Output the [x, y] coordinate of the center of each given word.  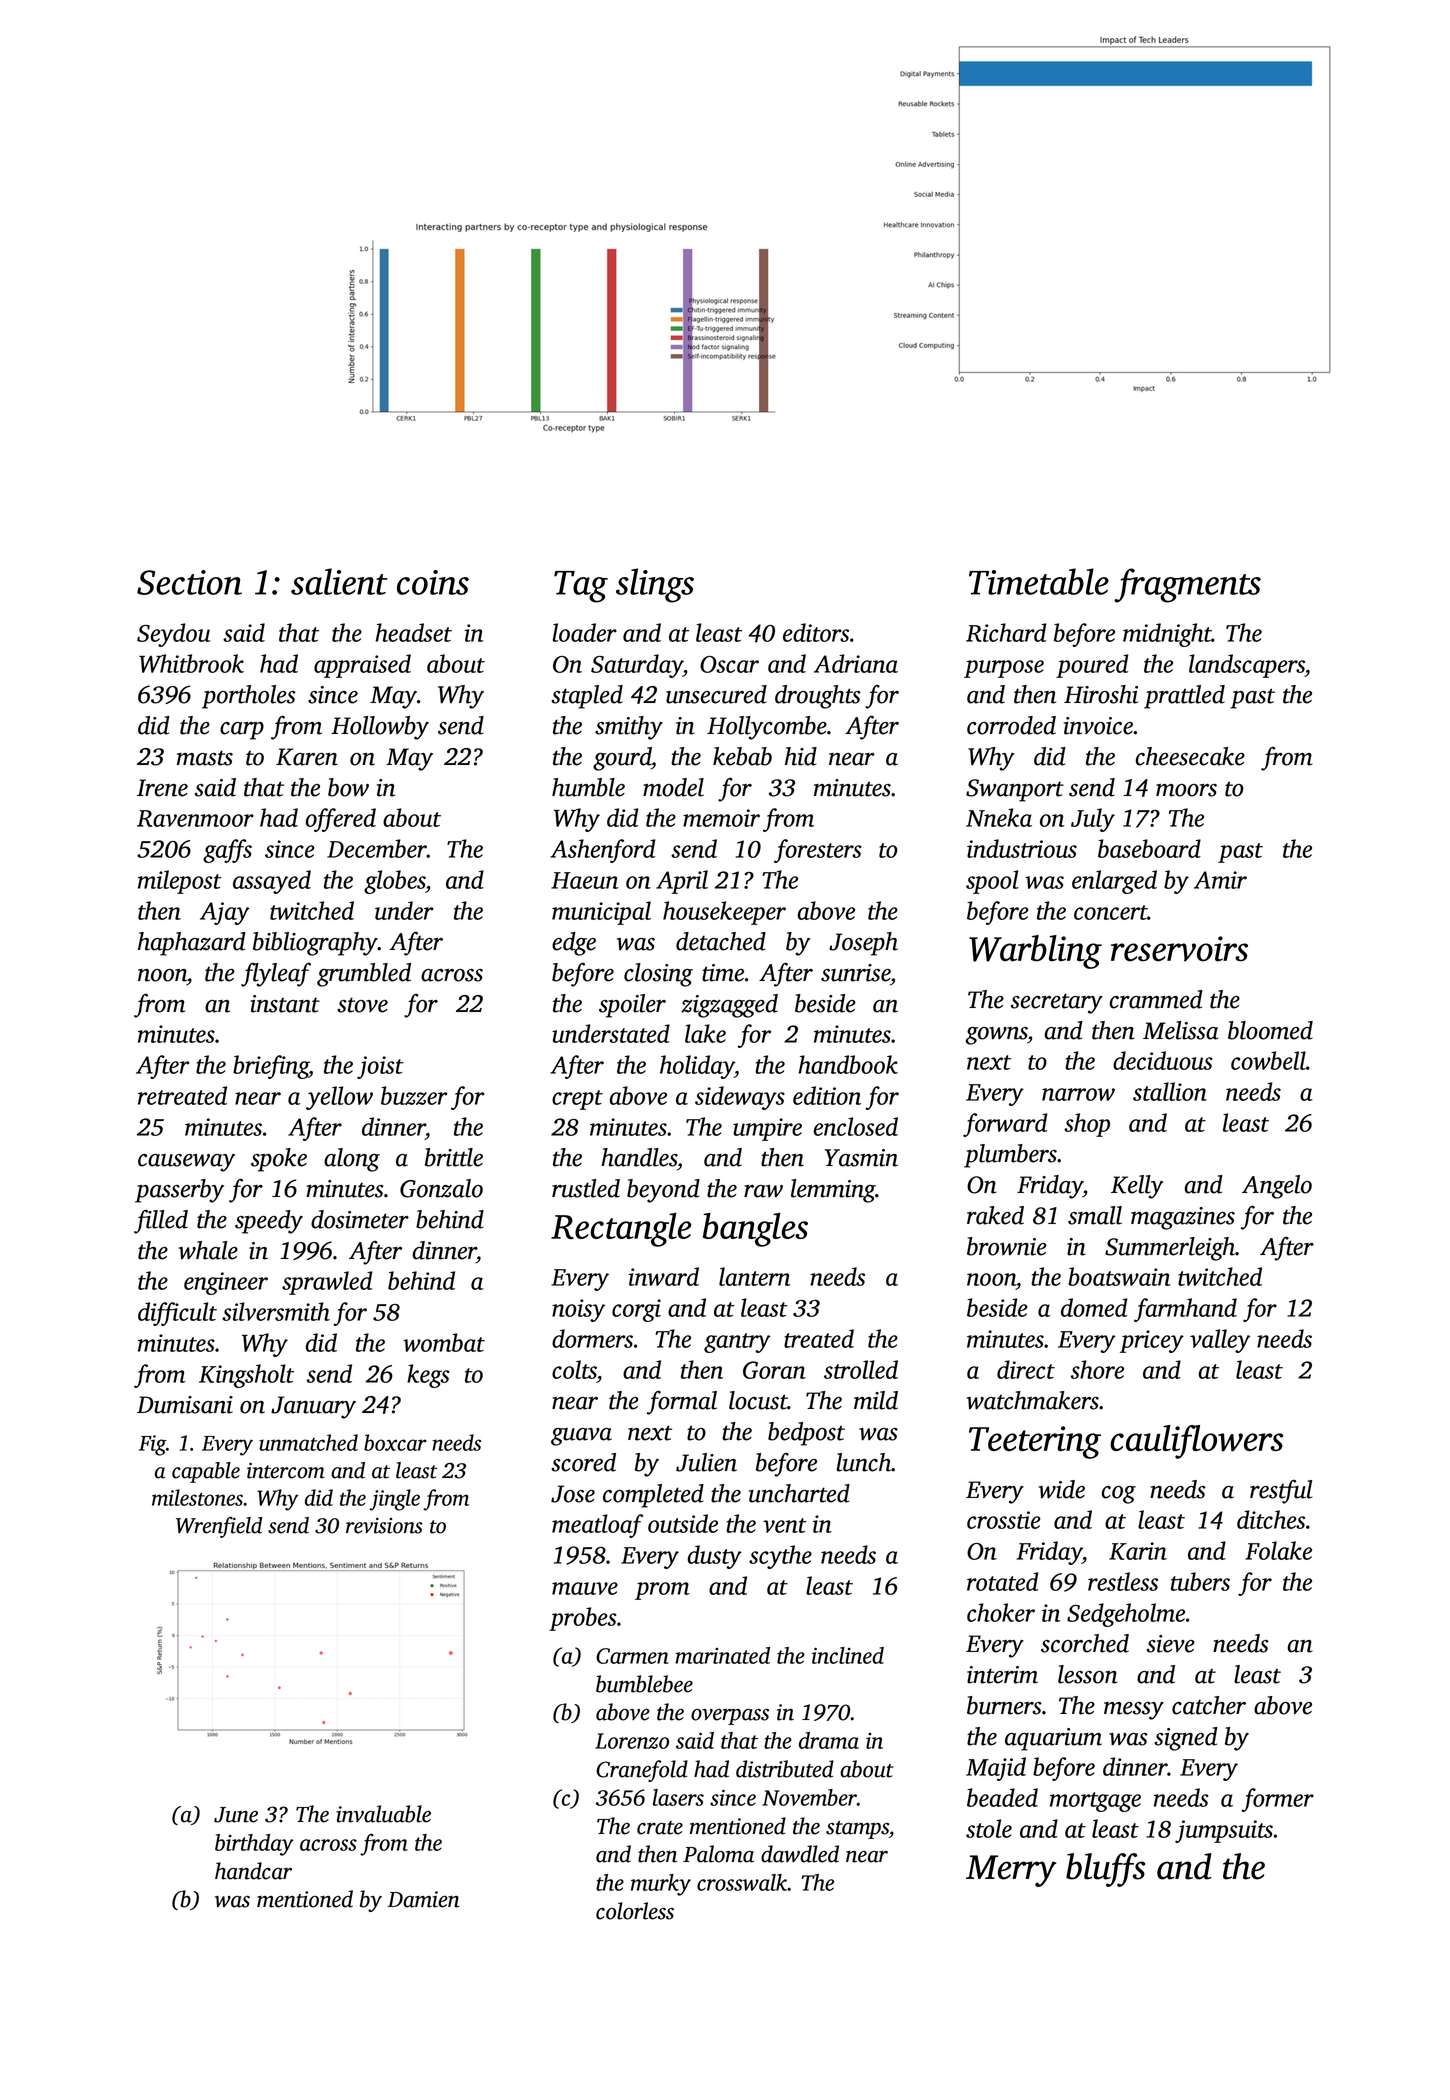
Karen [307, 757]
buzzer [414, 1095]
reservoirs [1179, 949]
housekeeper [724, 913]
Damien [423, 1899]
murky [661, 1885]
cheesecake [1190, 756]
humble [588, 787]
